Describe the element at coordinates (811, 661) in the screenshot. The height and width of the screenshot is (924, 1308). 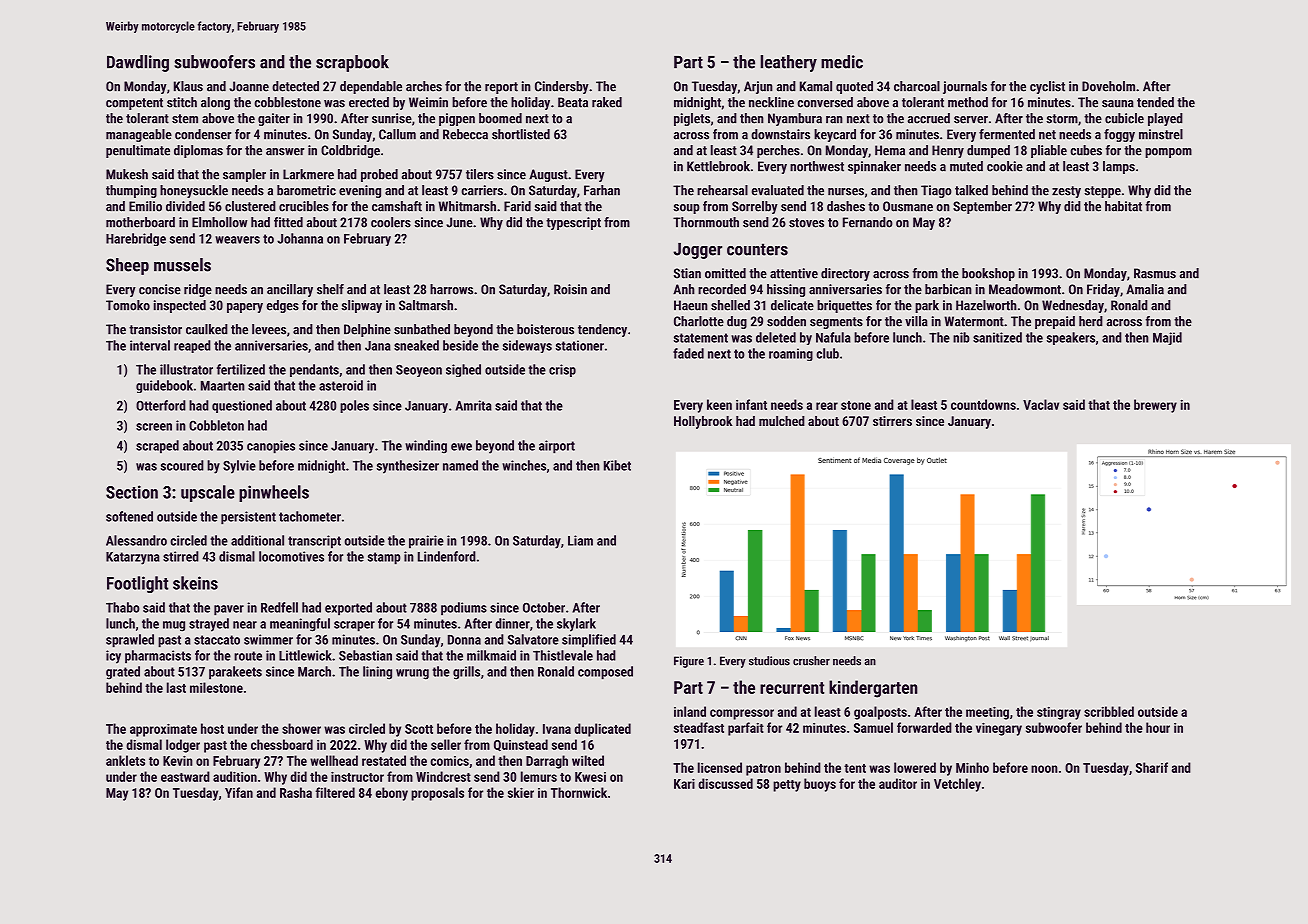
I see `crusher` at that location.
